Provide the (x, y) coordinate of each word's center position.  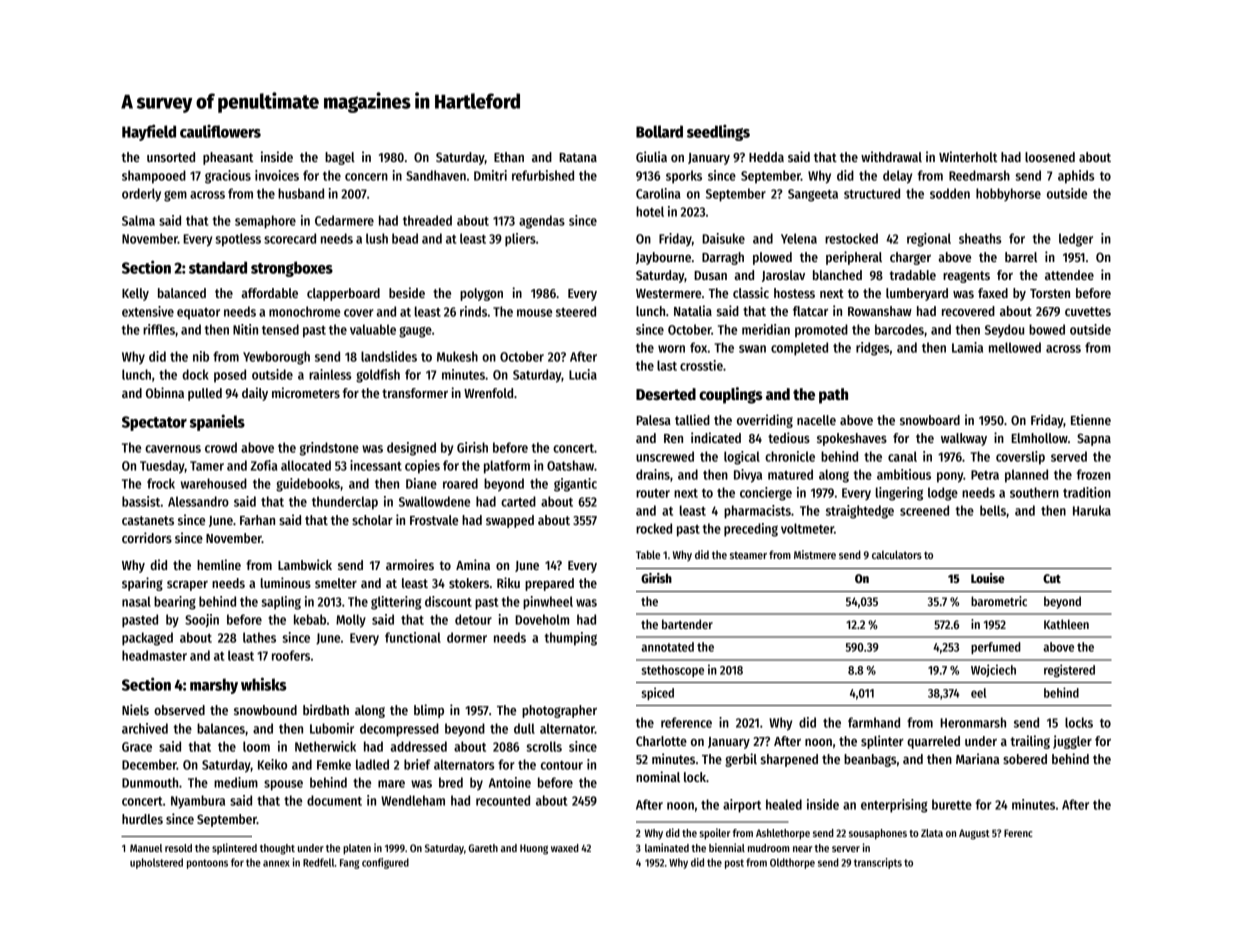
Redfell (319, 862)
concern (366, 177)
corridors (147, 537)
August (974, 834)
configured (385, 863)
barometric (999, 601)
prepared (549, 584)
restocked (851, 238)
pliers (520, 240)
